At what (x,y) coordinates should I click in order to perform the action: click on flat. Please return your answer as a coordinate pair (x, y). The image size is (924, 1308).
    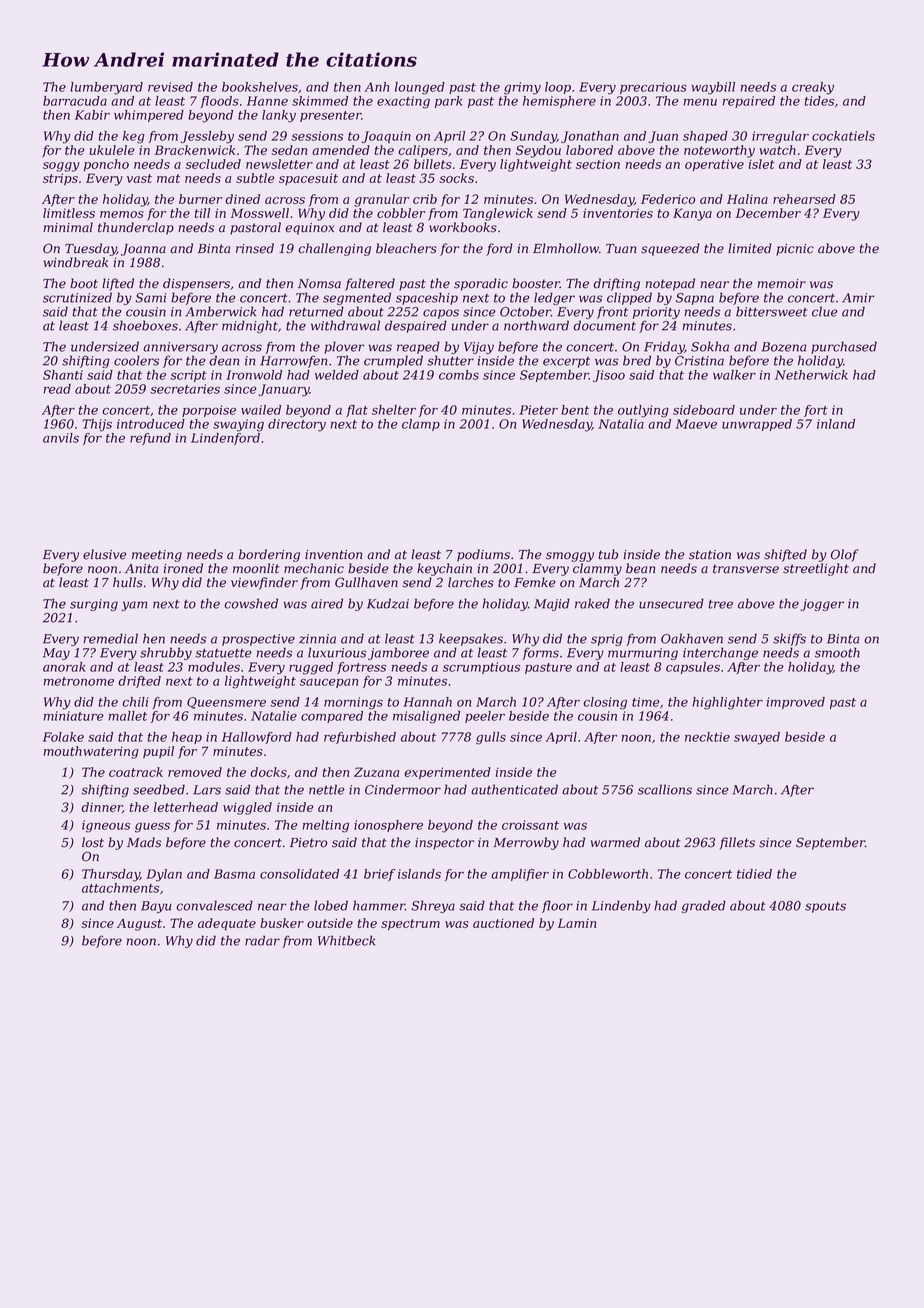
    Looking at the image, I should click on (357, 411).
